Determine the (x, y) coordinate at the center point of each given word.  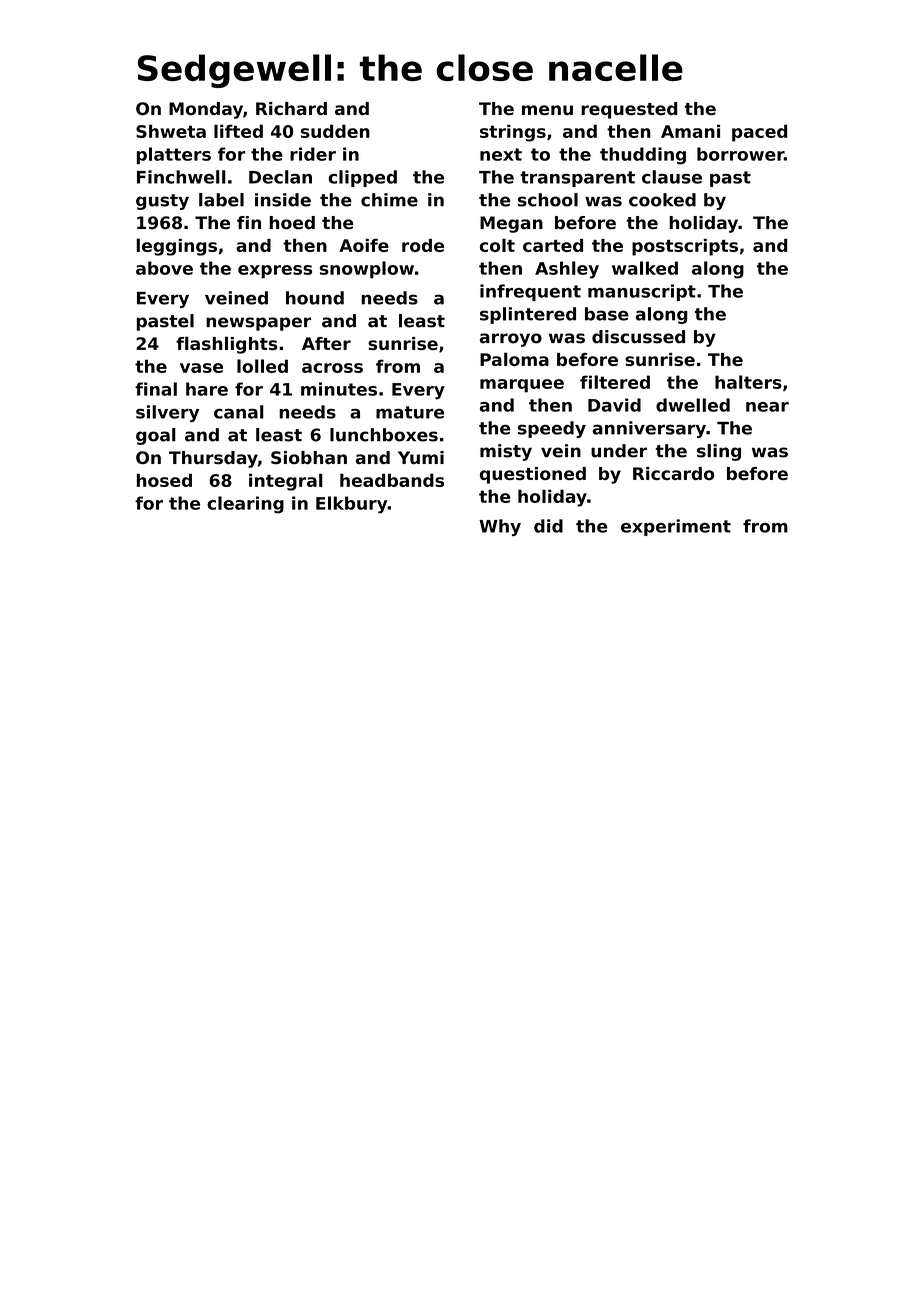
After (326, 343)
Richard (291, 108)
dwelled (693, 405)
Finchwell (181, 177)
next (501, 154)
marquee (522, 386)
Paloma (514, 359)
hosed (164, 480)
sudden (335, 131)
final (156, 389)
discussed (638, 337)
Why (500, 527)
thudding (643, 156)
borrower (740, 154)
